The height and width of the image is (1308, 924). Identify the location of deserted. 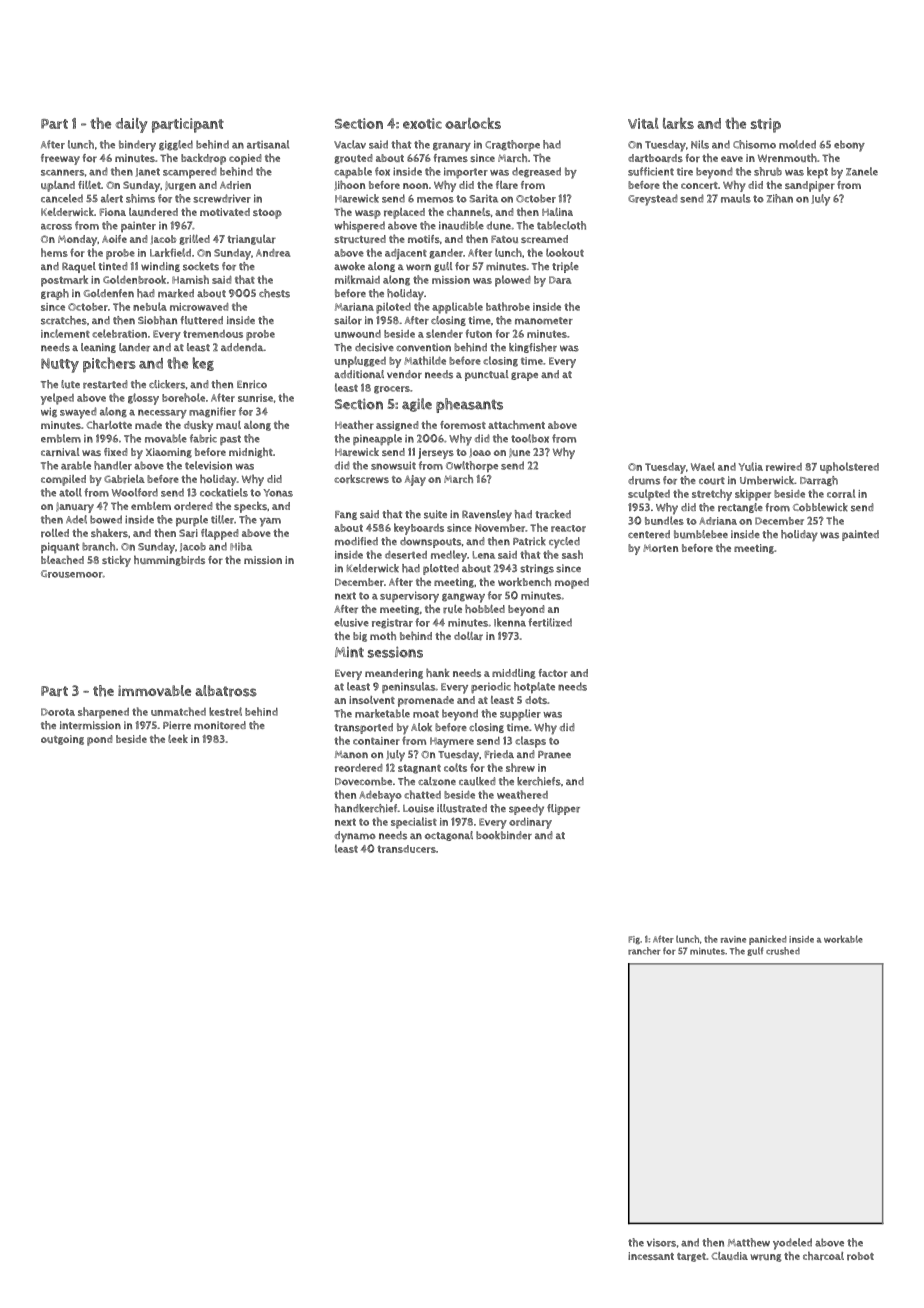
(406, 555).
